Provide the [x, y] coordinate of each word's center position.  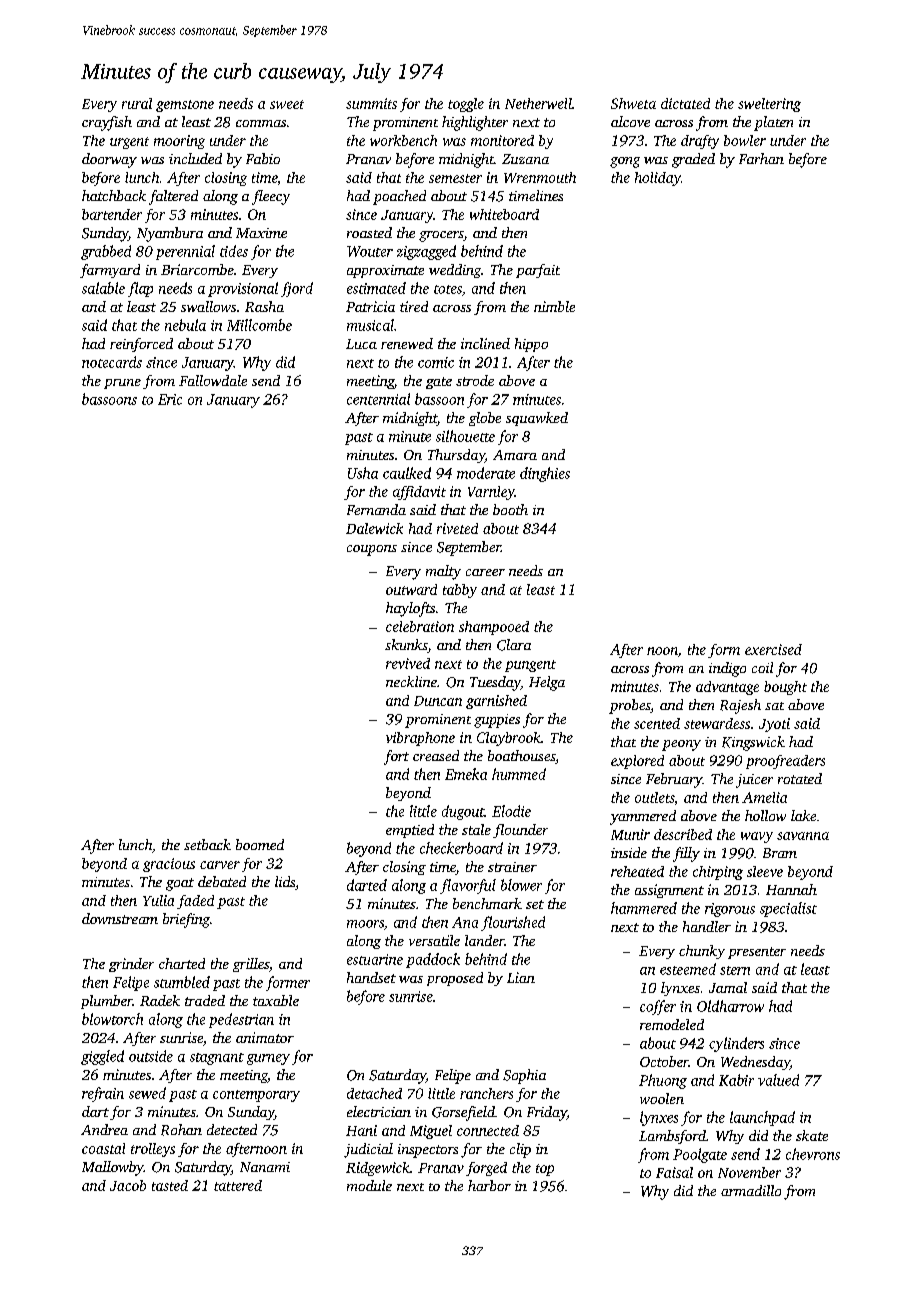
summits [371, 103]
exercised [773, 649]
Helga [547, 683]
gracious [169, 865]
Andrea [104, 1129]
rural [137, 103]
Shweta [633, 103]
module [369, 1185]
